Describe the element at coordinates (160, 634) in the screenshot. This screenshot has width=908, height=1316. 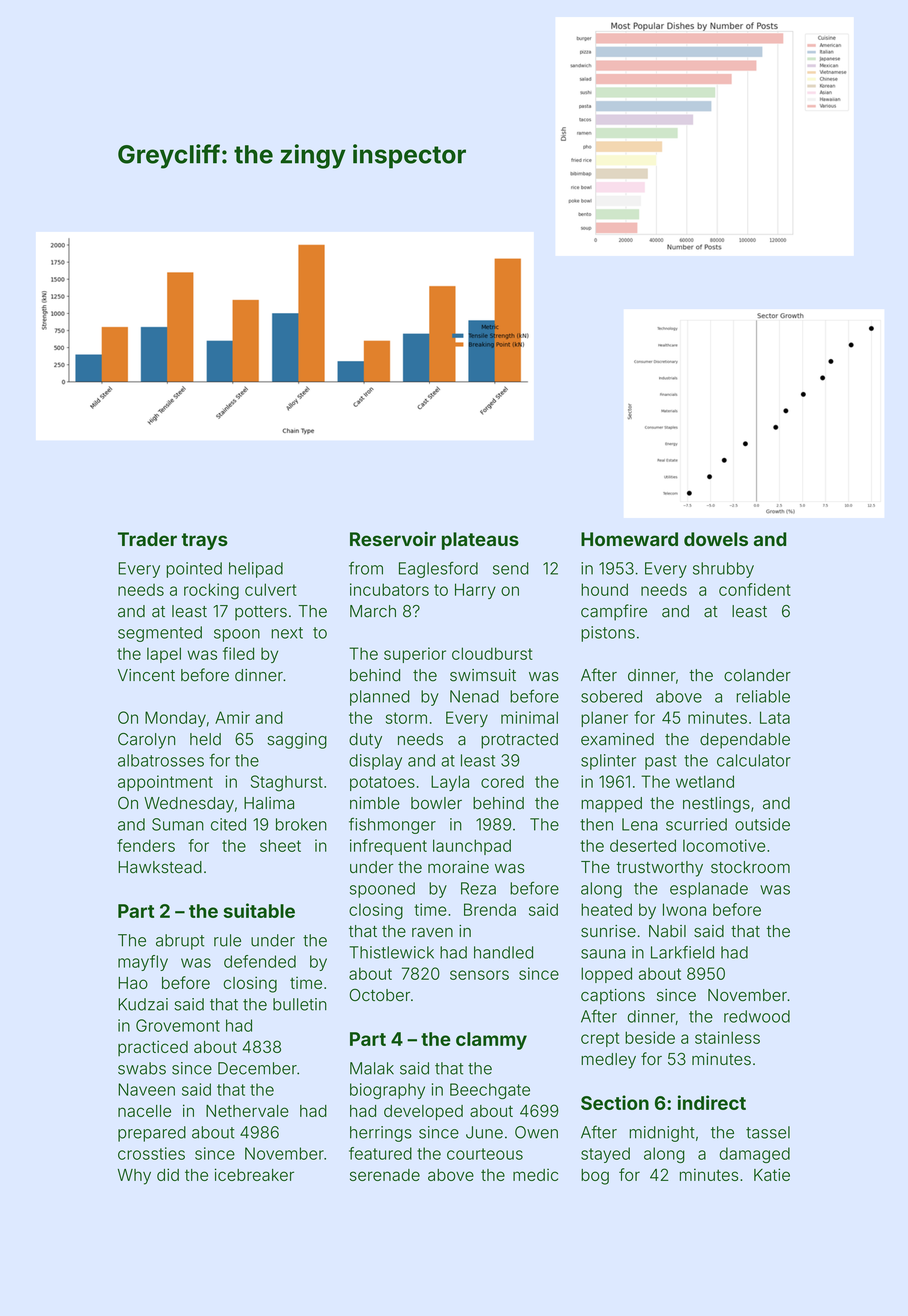
I see `segmented` at that location.
